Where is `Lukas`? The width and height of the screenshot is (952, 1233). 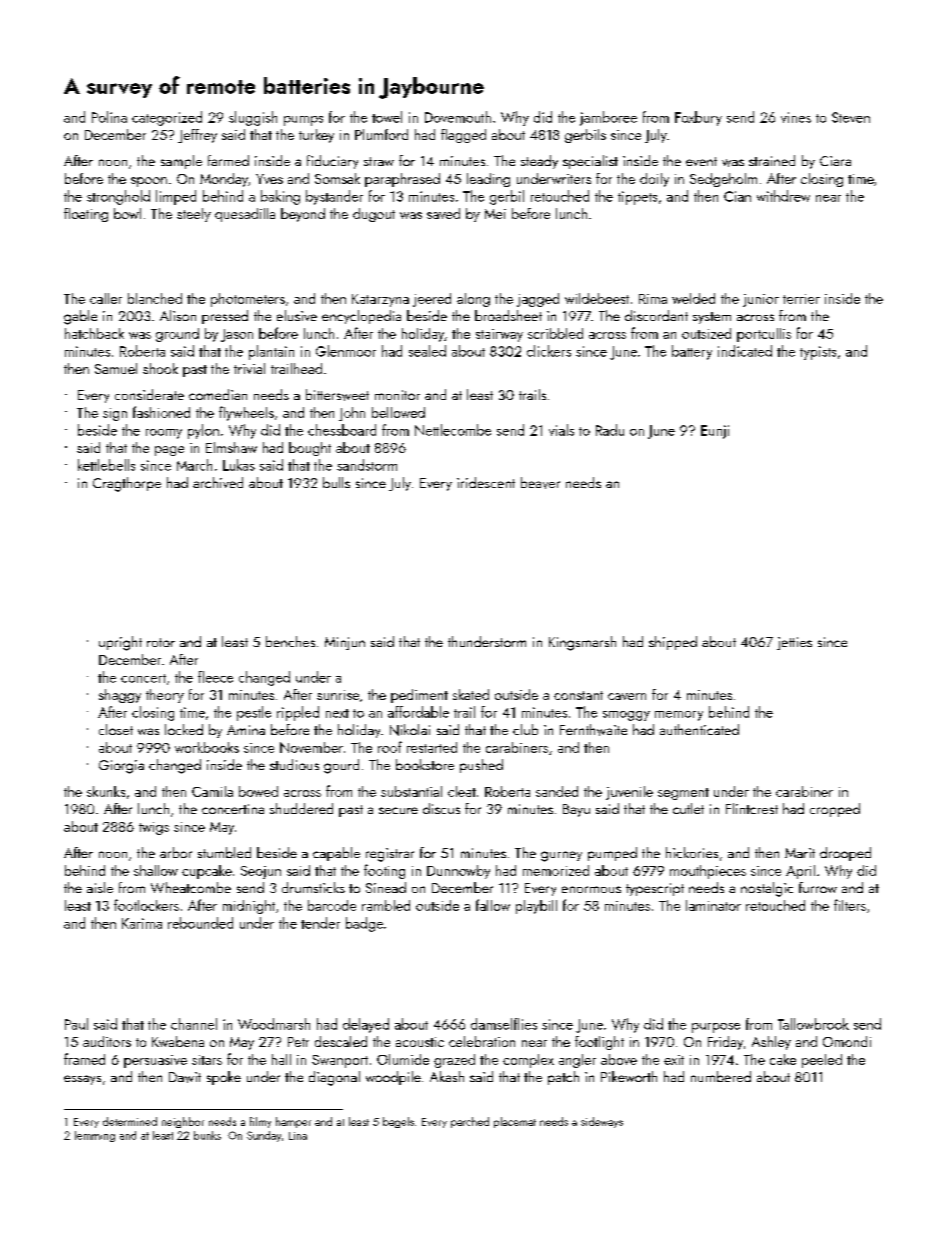 Lukas is located at coordinates (239, 465).
